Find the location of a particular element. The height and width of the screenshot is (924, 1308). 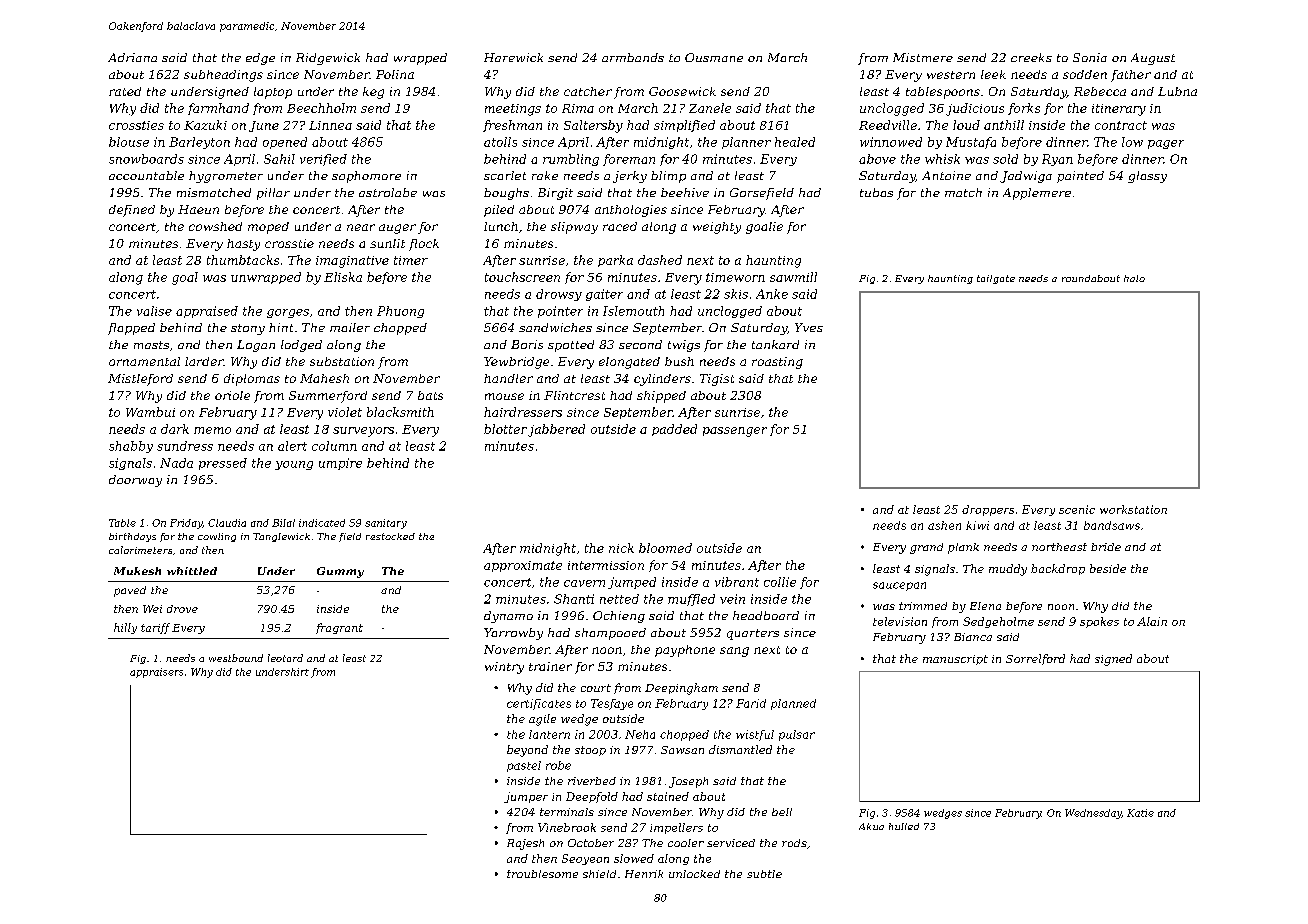

Adriana is located at coordinates (132, 57).
